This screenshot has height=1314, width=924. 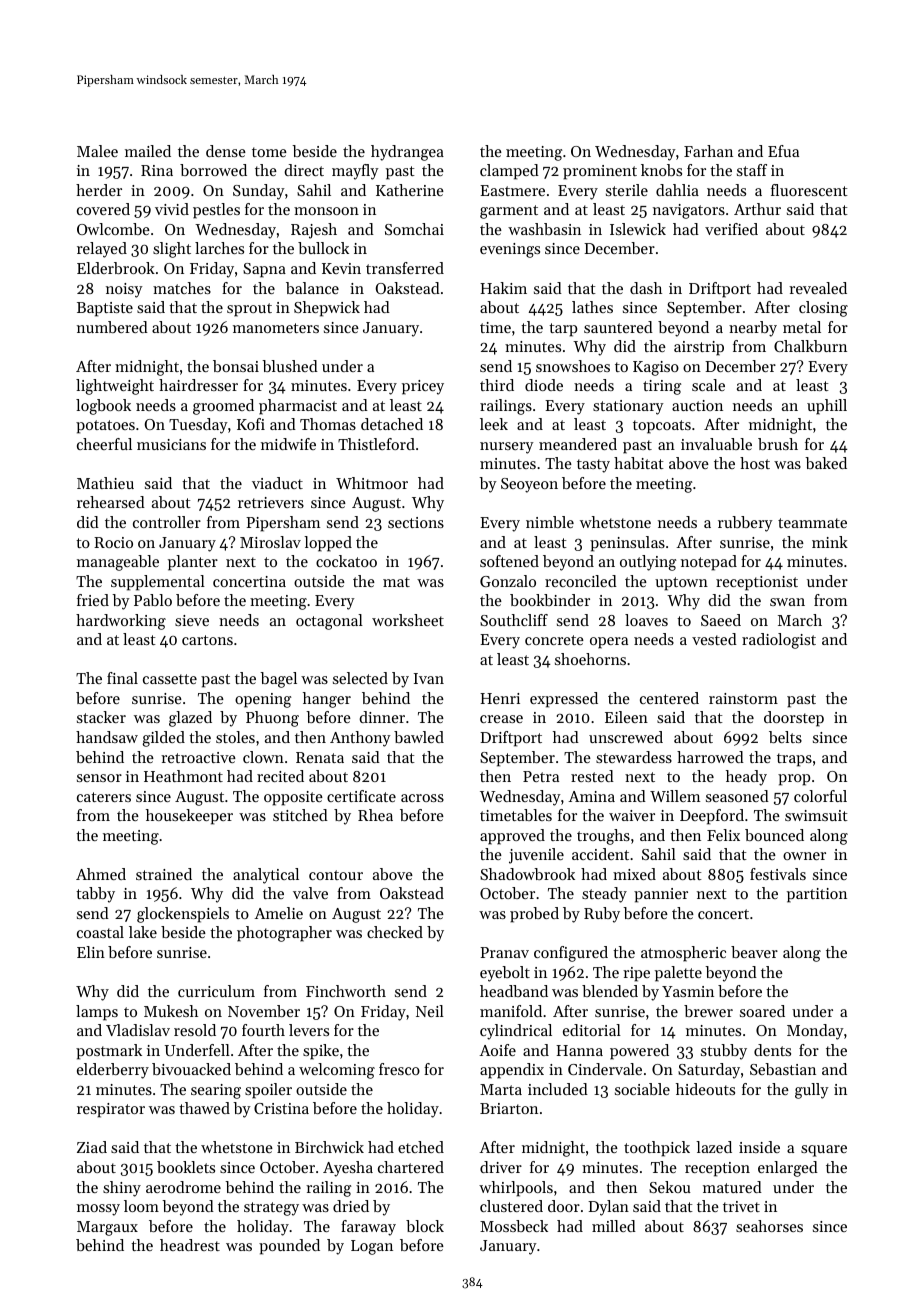 I want to click on checked, so click(x=395, y=932).
